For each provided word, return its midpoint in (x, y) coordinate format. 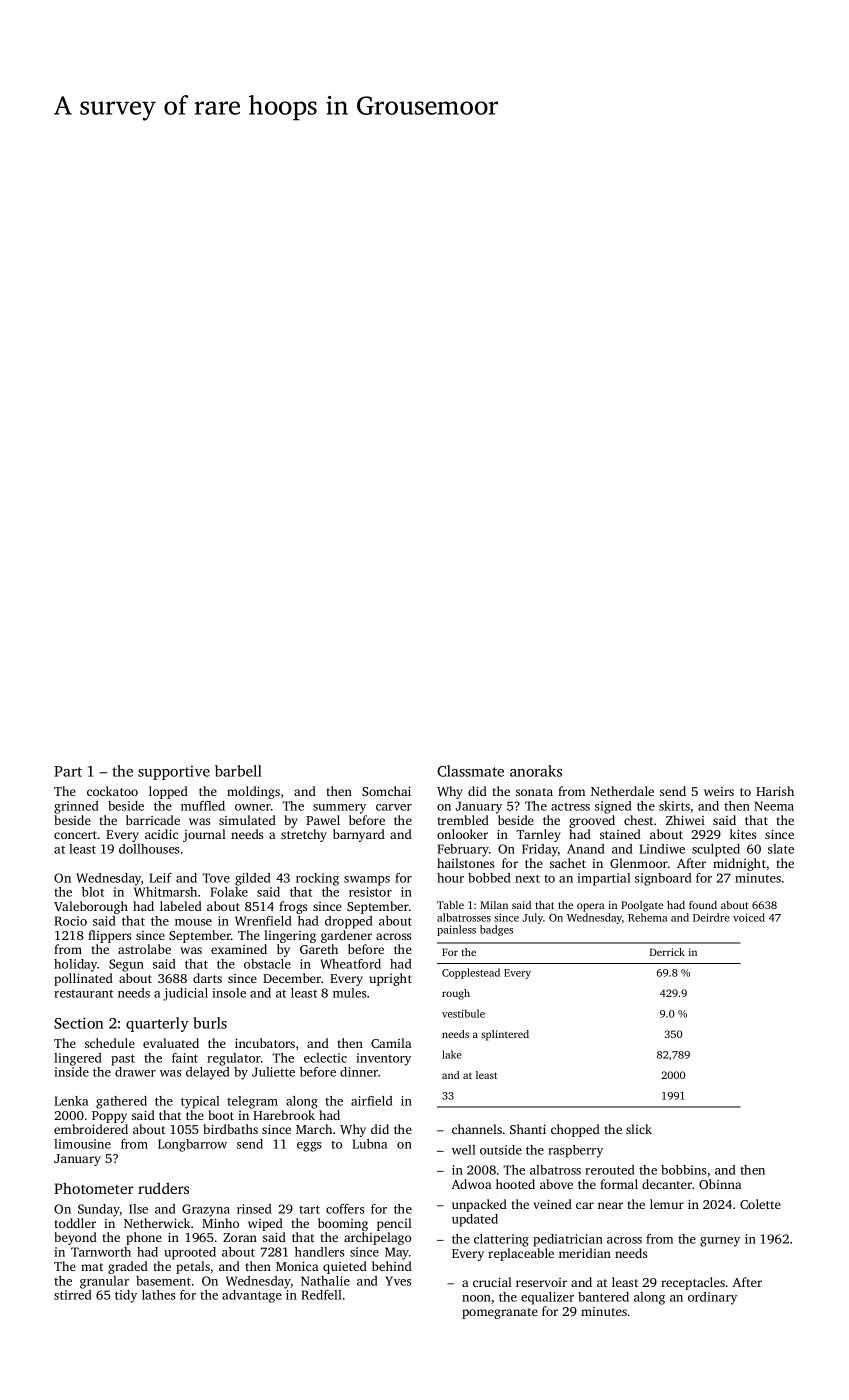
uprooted (190, 1253)
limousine (82, 1144)
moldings (253, 792)
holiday (76, 965)
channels (477, 1129)
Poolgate (642, 906)
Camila (391, 1043)
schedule (110, 1043)
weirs (719, 791)
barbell (238, 771)
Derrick (667, 952)
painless (456, 930)
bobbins (683, 1170)
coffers (345, 1209)
